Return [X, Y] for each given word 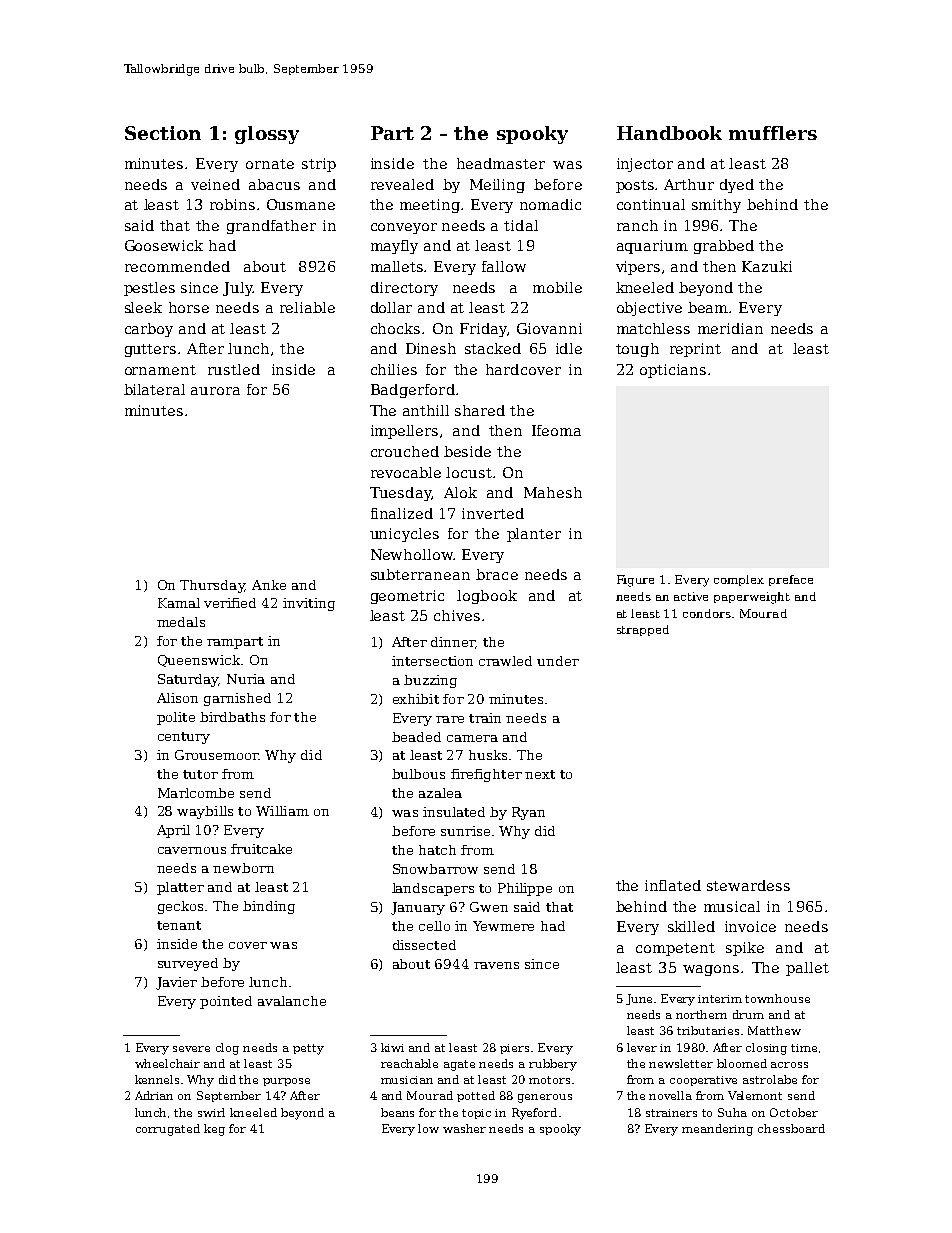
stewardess [748, 885]
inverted [493, 513]
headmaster [501, 163]
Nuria [246, 679]
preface [791, 580]
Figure [635, 581]
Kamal [179, 603]
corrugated [168, 1130]
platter [180, 888]
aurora [215, 391]
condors [707, 613]
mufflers [773, 133]
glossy [267, 135]
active [691, 596]
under [558, 661]
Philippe [525, 889]
